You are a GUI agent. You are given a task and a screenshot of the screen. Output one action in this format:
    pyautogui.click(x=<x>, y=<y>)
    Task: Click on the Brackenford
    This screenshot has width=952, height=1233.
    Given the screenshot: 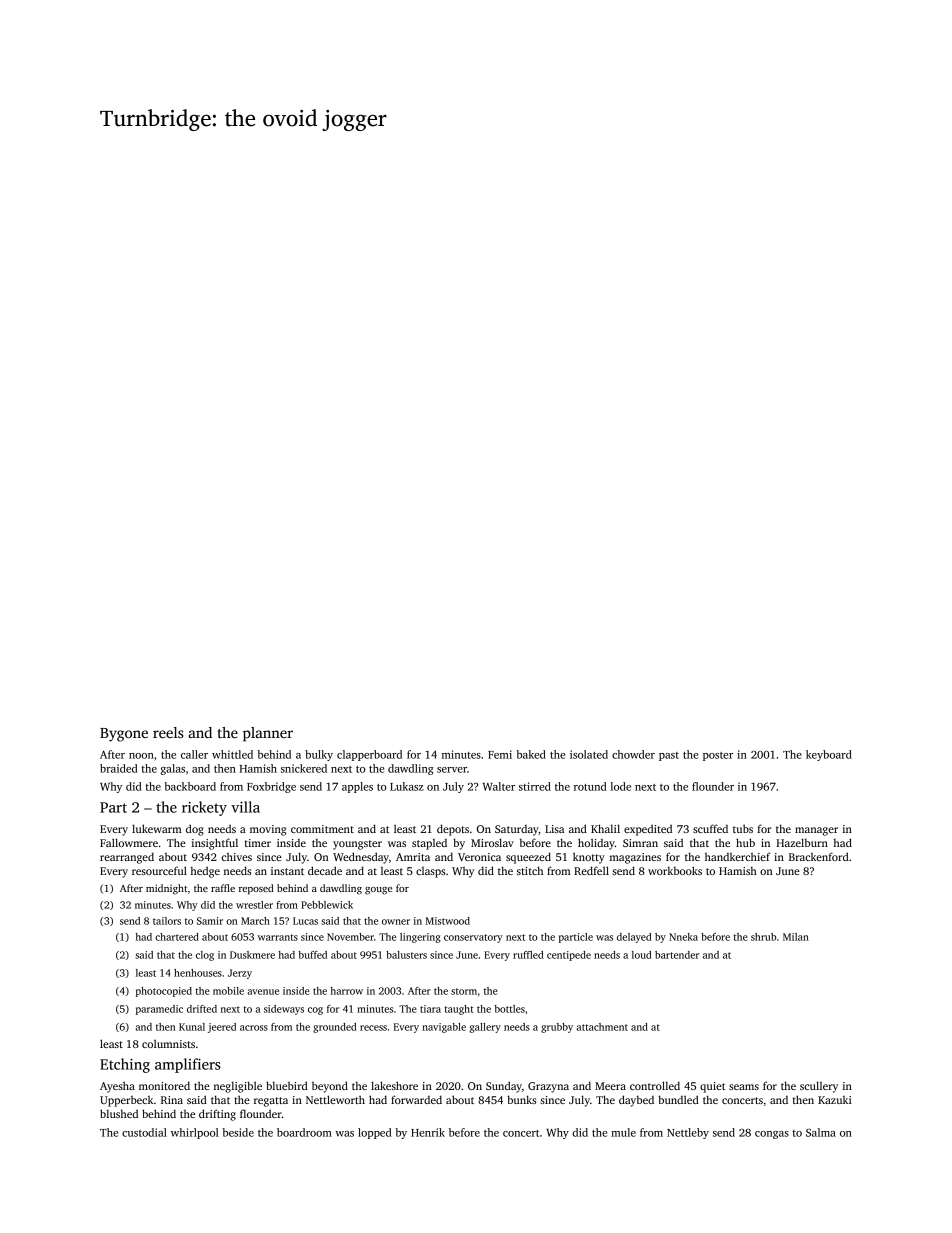 What is the action you would take?
    pyautogui.click(x=819, y=856)
